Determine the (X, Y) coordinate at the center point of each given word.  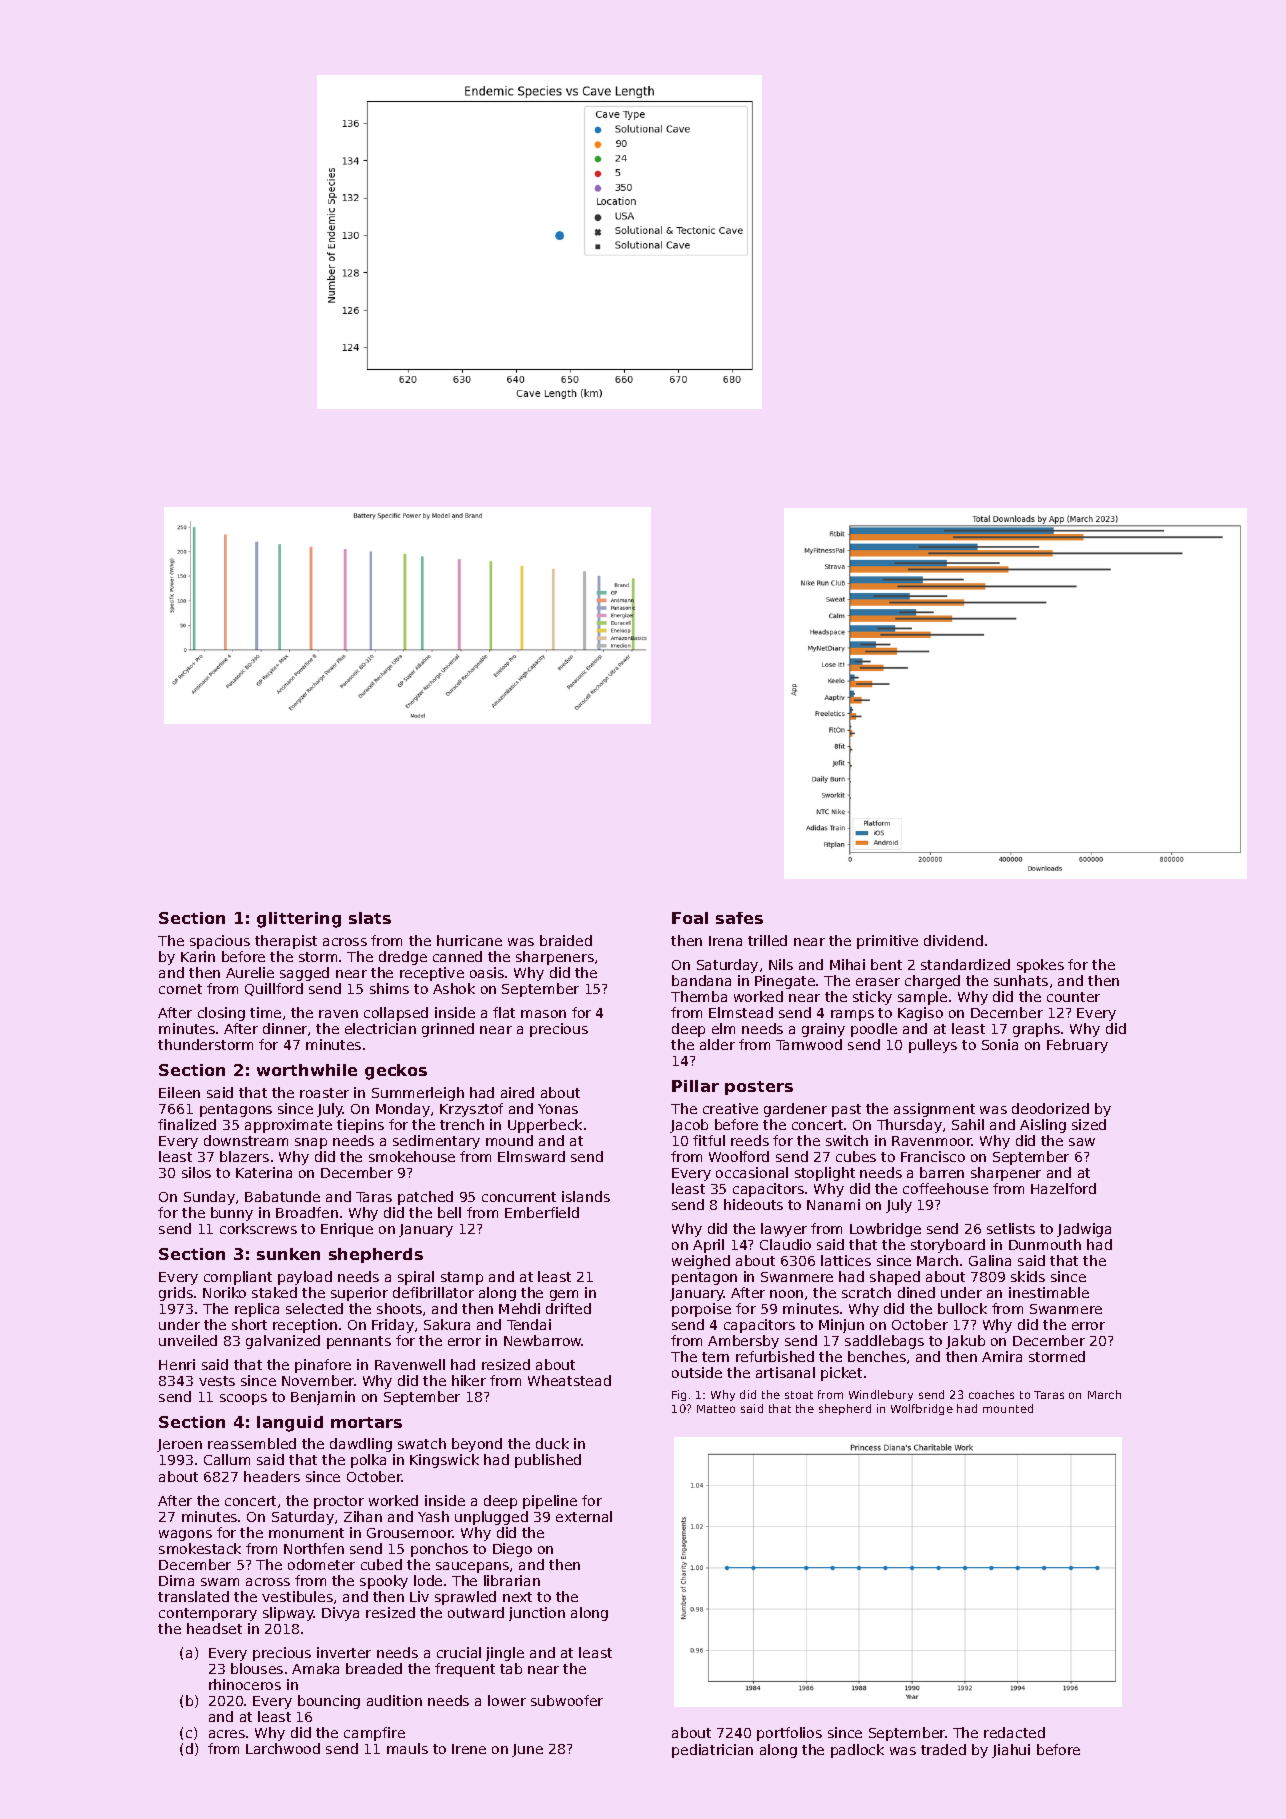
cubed (381, 1564)
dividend (953, 940)
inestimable (1049, 1292)
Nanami (833, 1204)
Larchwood (283, 1748)
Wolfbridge (922, 1409)
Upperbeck (545, 1126)
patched (425, 1198)
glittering (299, 920)
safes (739, 918)
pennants (359, 1342)
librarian (512, 1580)
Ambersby (743, 1342)
